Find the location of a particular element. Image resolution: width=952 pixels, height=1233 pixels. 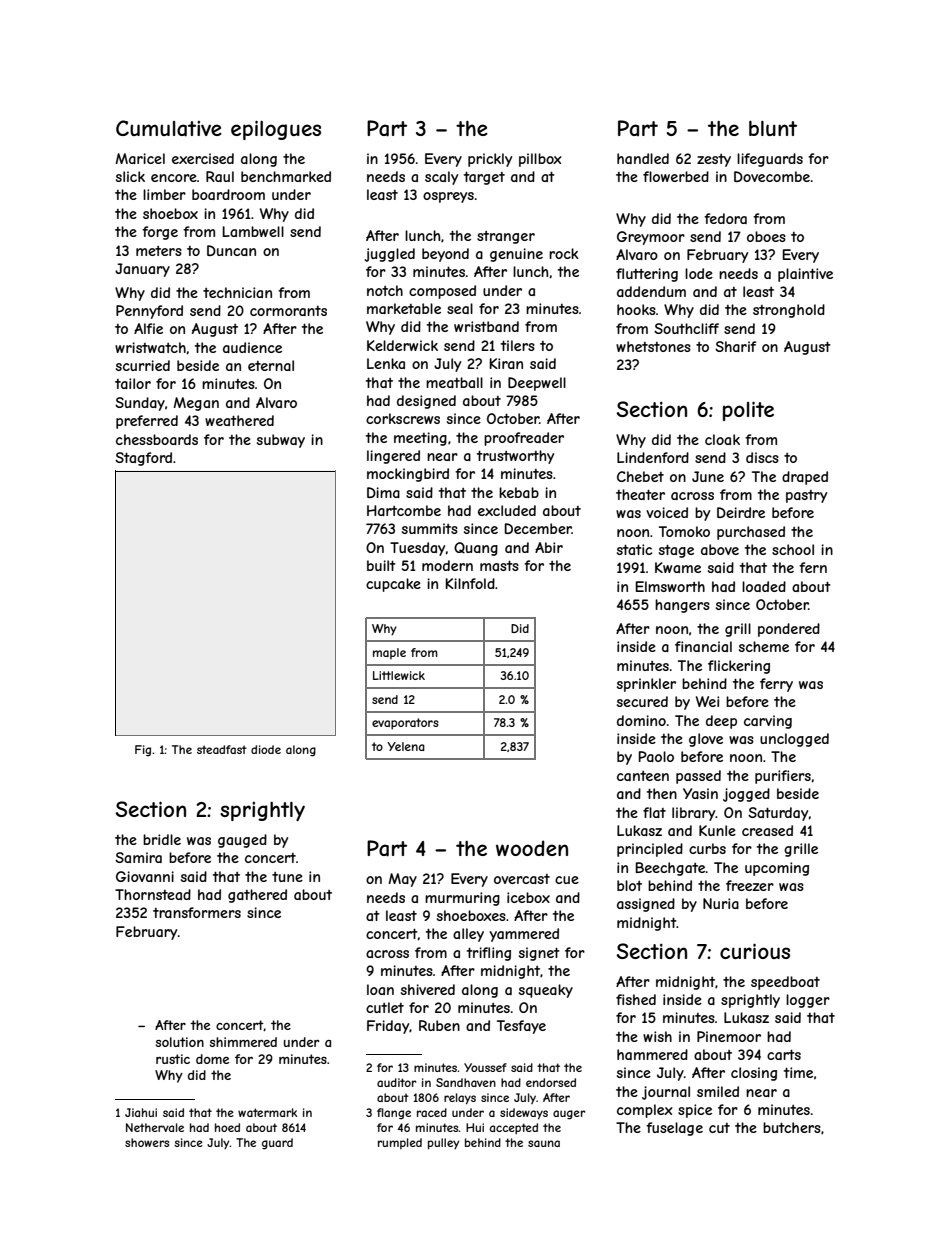

cormorants is located at coordinates (288, 311).
